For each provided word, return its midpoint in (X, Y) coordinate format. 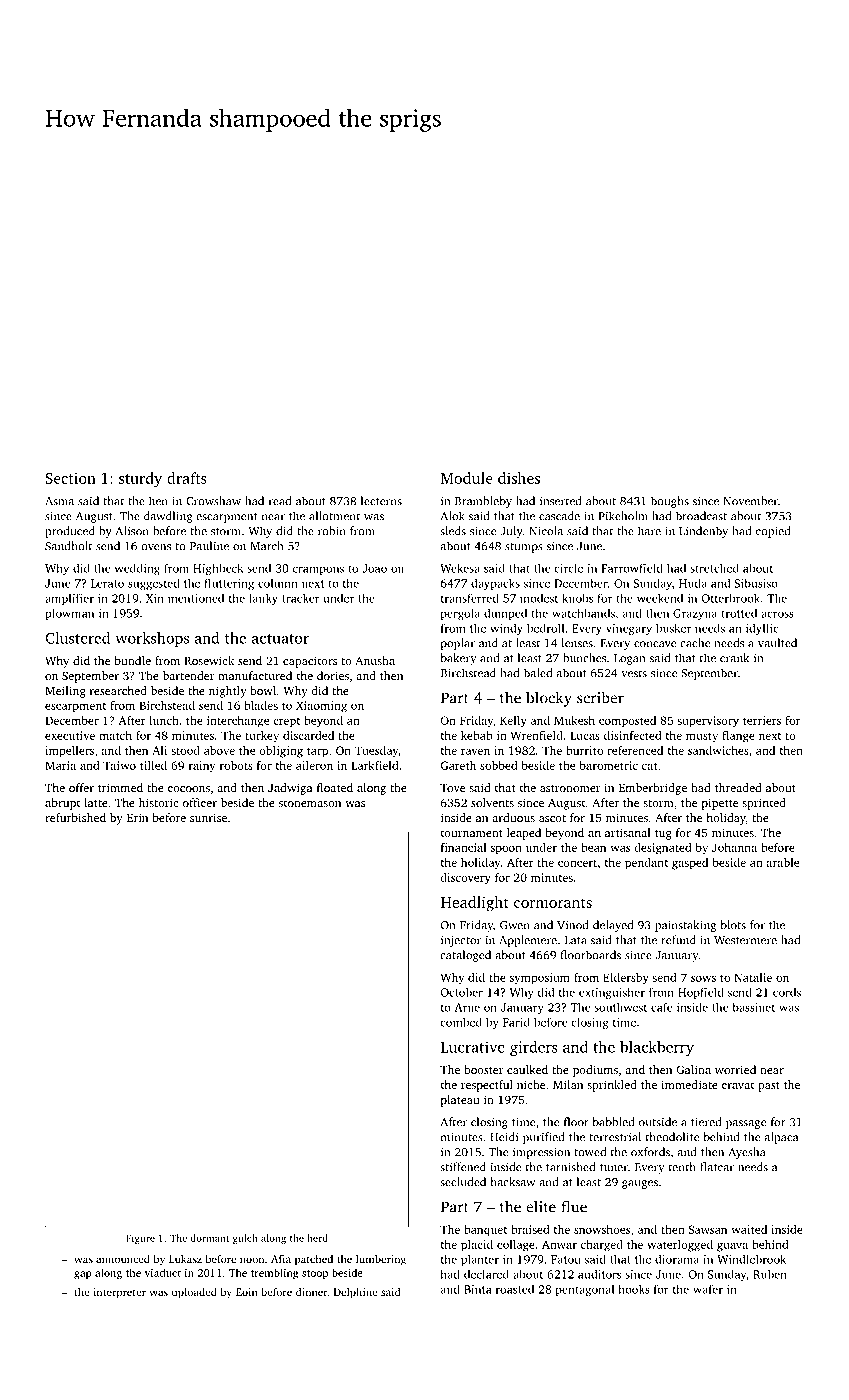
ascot (552, 818)
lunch (164, 720)
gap (83, 1275)
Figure (140, 1239)
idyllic (762, 629)
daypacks (495, 584)
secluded (463, 1182)
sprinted (764, 804)
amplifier (69, 599)
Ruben (770, 1274)
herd (317, 1238)
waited (749, 1229)
